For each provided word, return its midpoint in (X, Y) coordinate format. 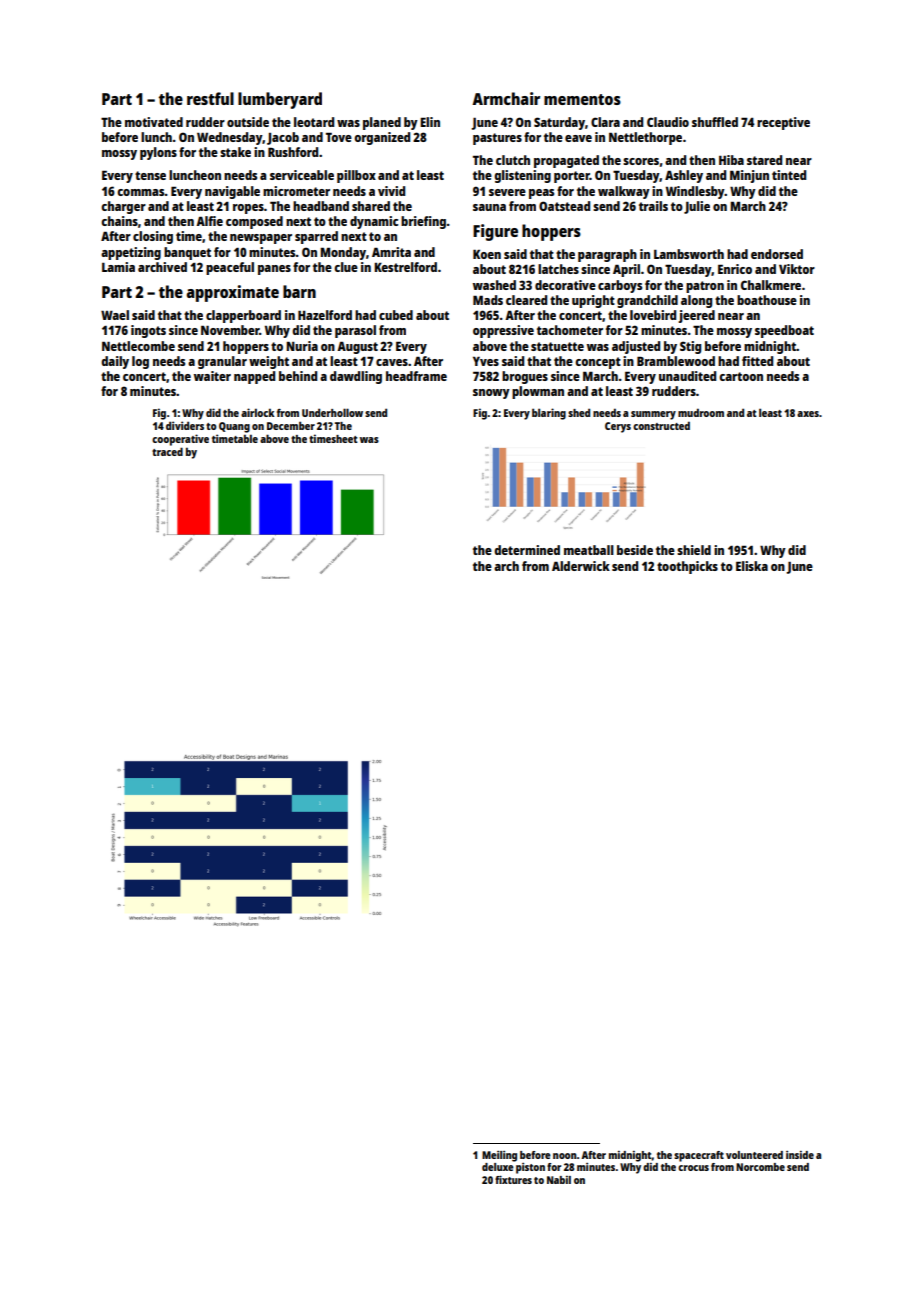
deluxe (498, 1167)
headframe (416, 376)
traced (167, 451)
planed (382, 123)
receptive (783, 123)
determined (527, 550)
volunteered (754, 1155)
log (140, 362)
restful (210, 98)
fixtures (513, 1179)
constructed (661, 425)
